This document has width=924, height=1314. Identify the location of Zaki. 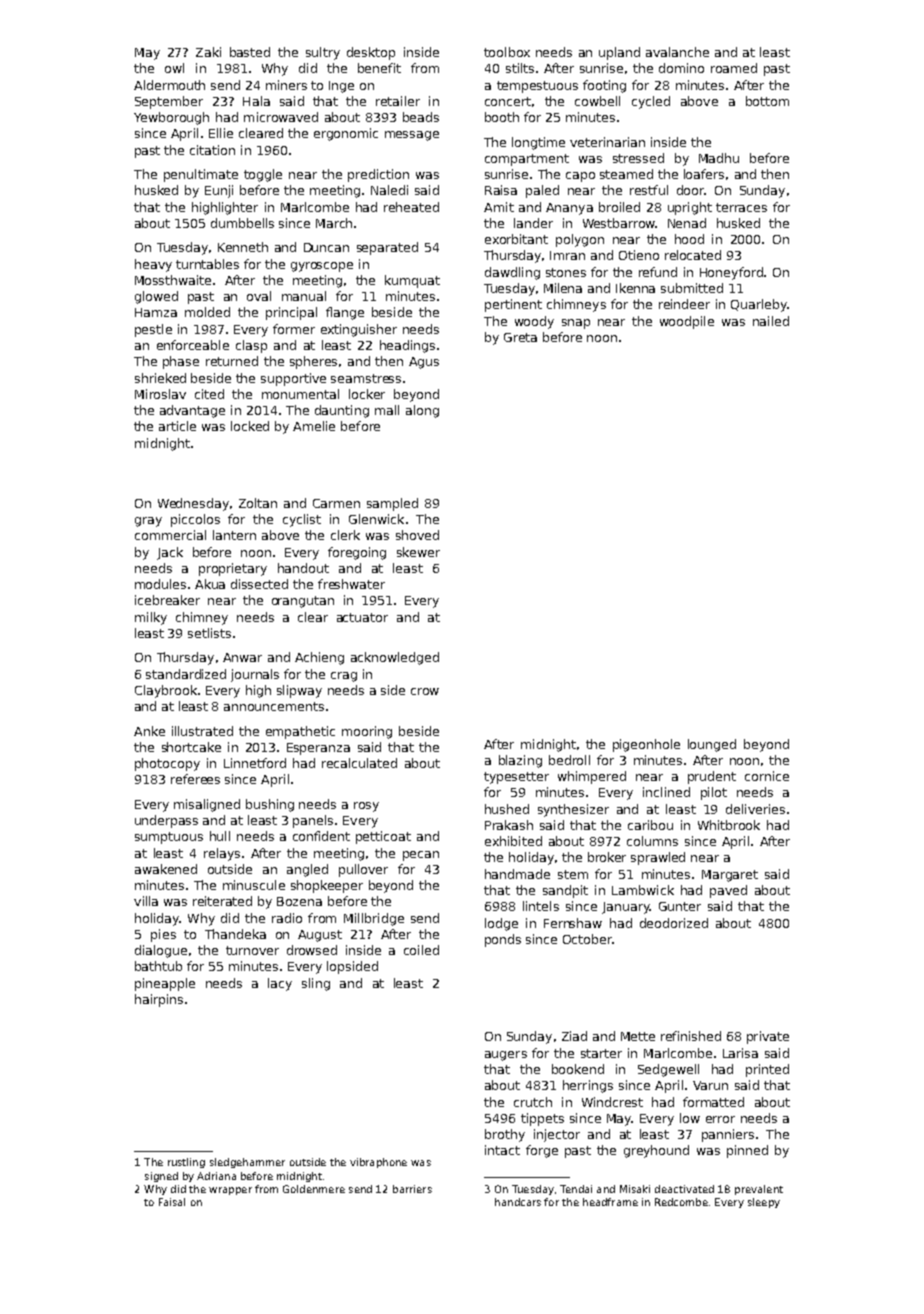
(208, 52).
